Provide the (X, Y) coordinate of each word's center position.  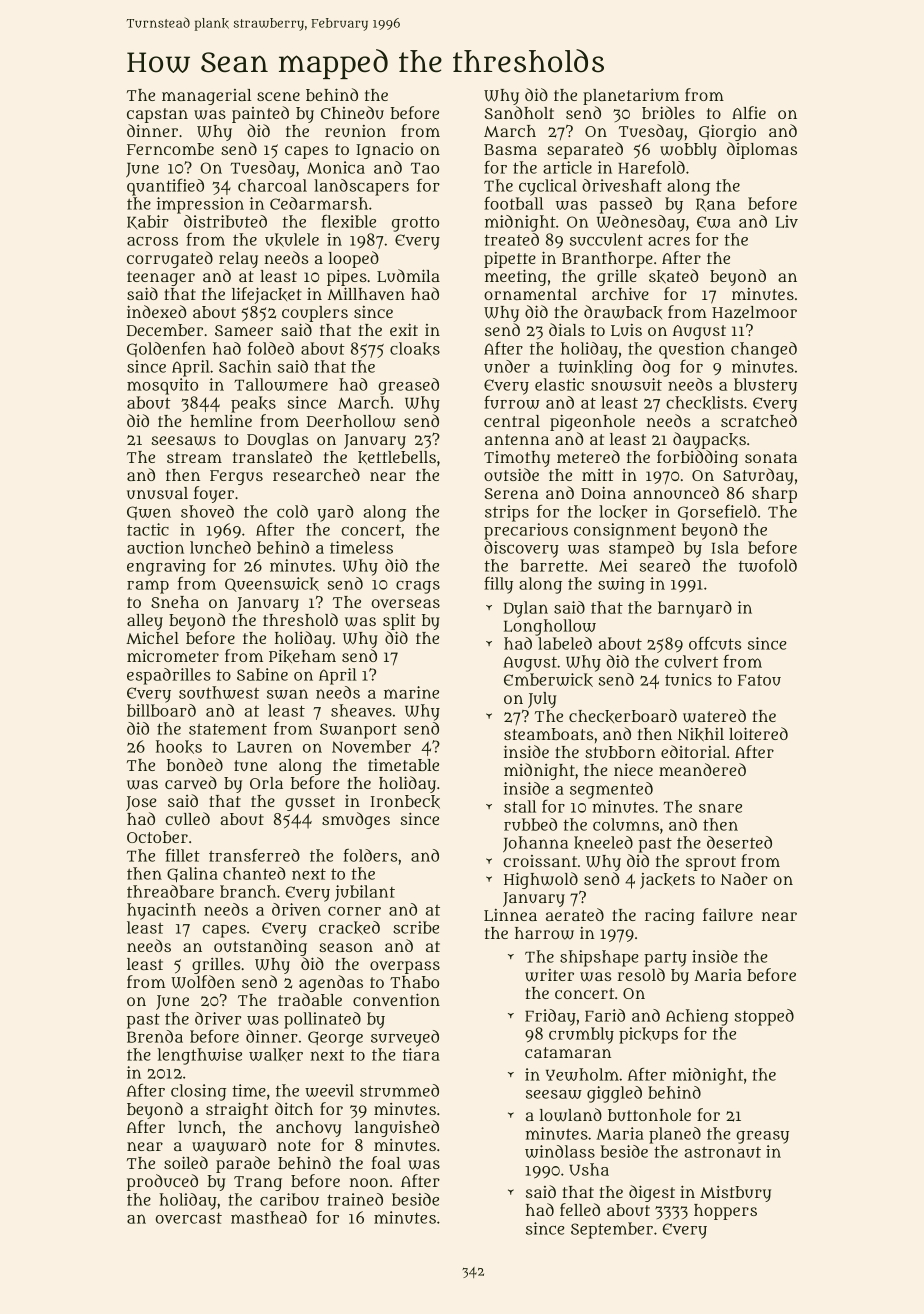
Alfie (749, 112)
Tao (425, 168)
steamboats (548, 734)
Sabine (262, 674)
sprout (711, 863)
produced (162, 1182)
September (612, 1230)
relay (238, 260)
